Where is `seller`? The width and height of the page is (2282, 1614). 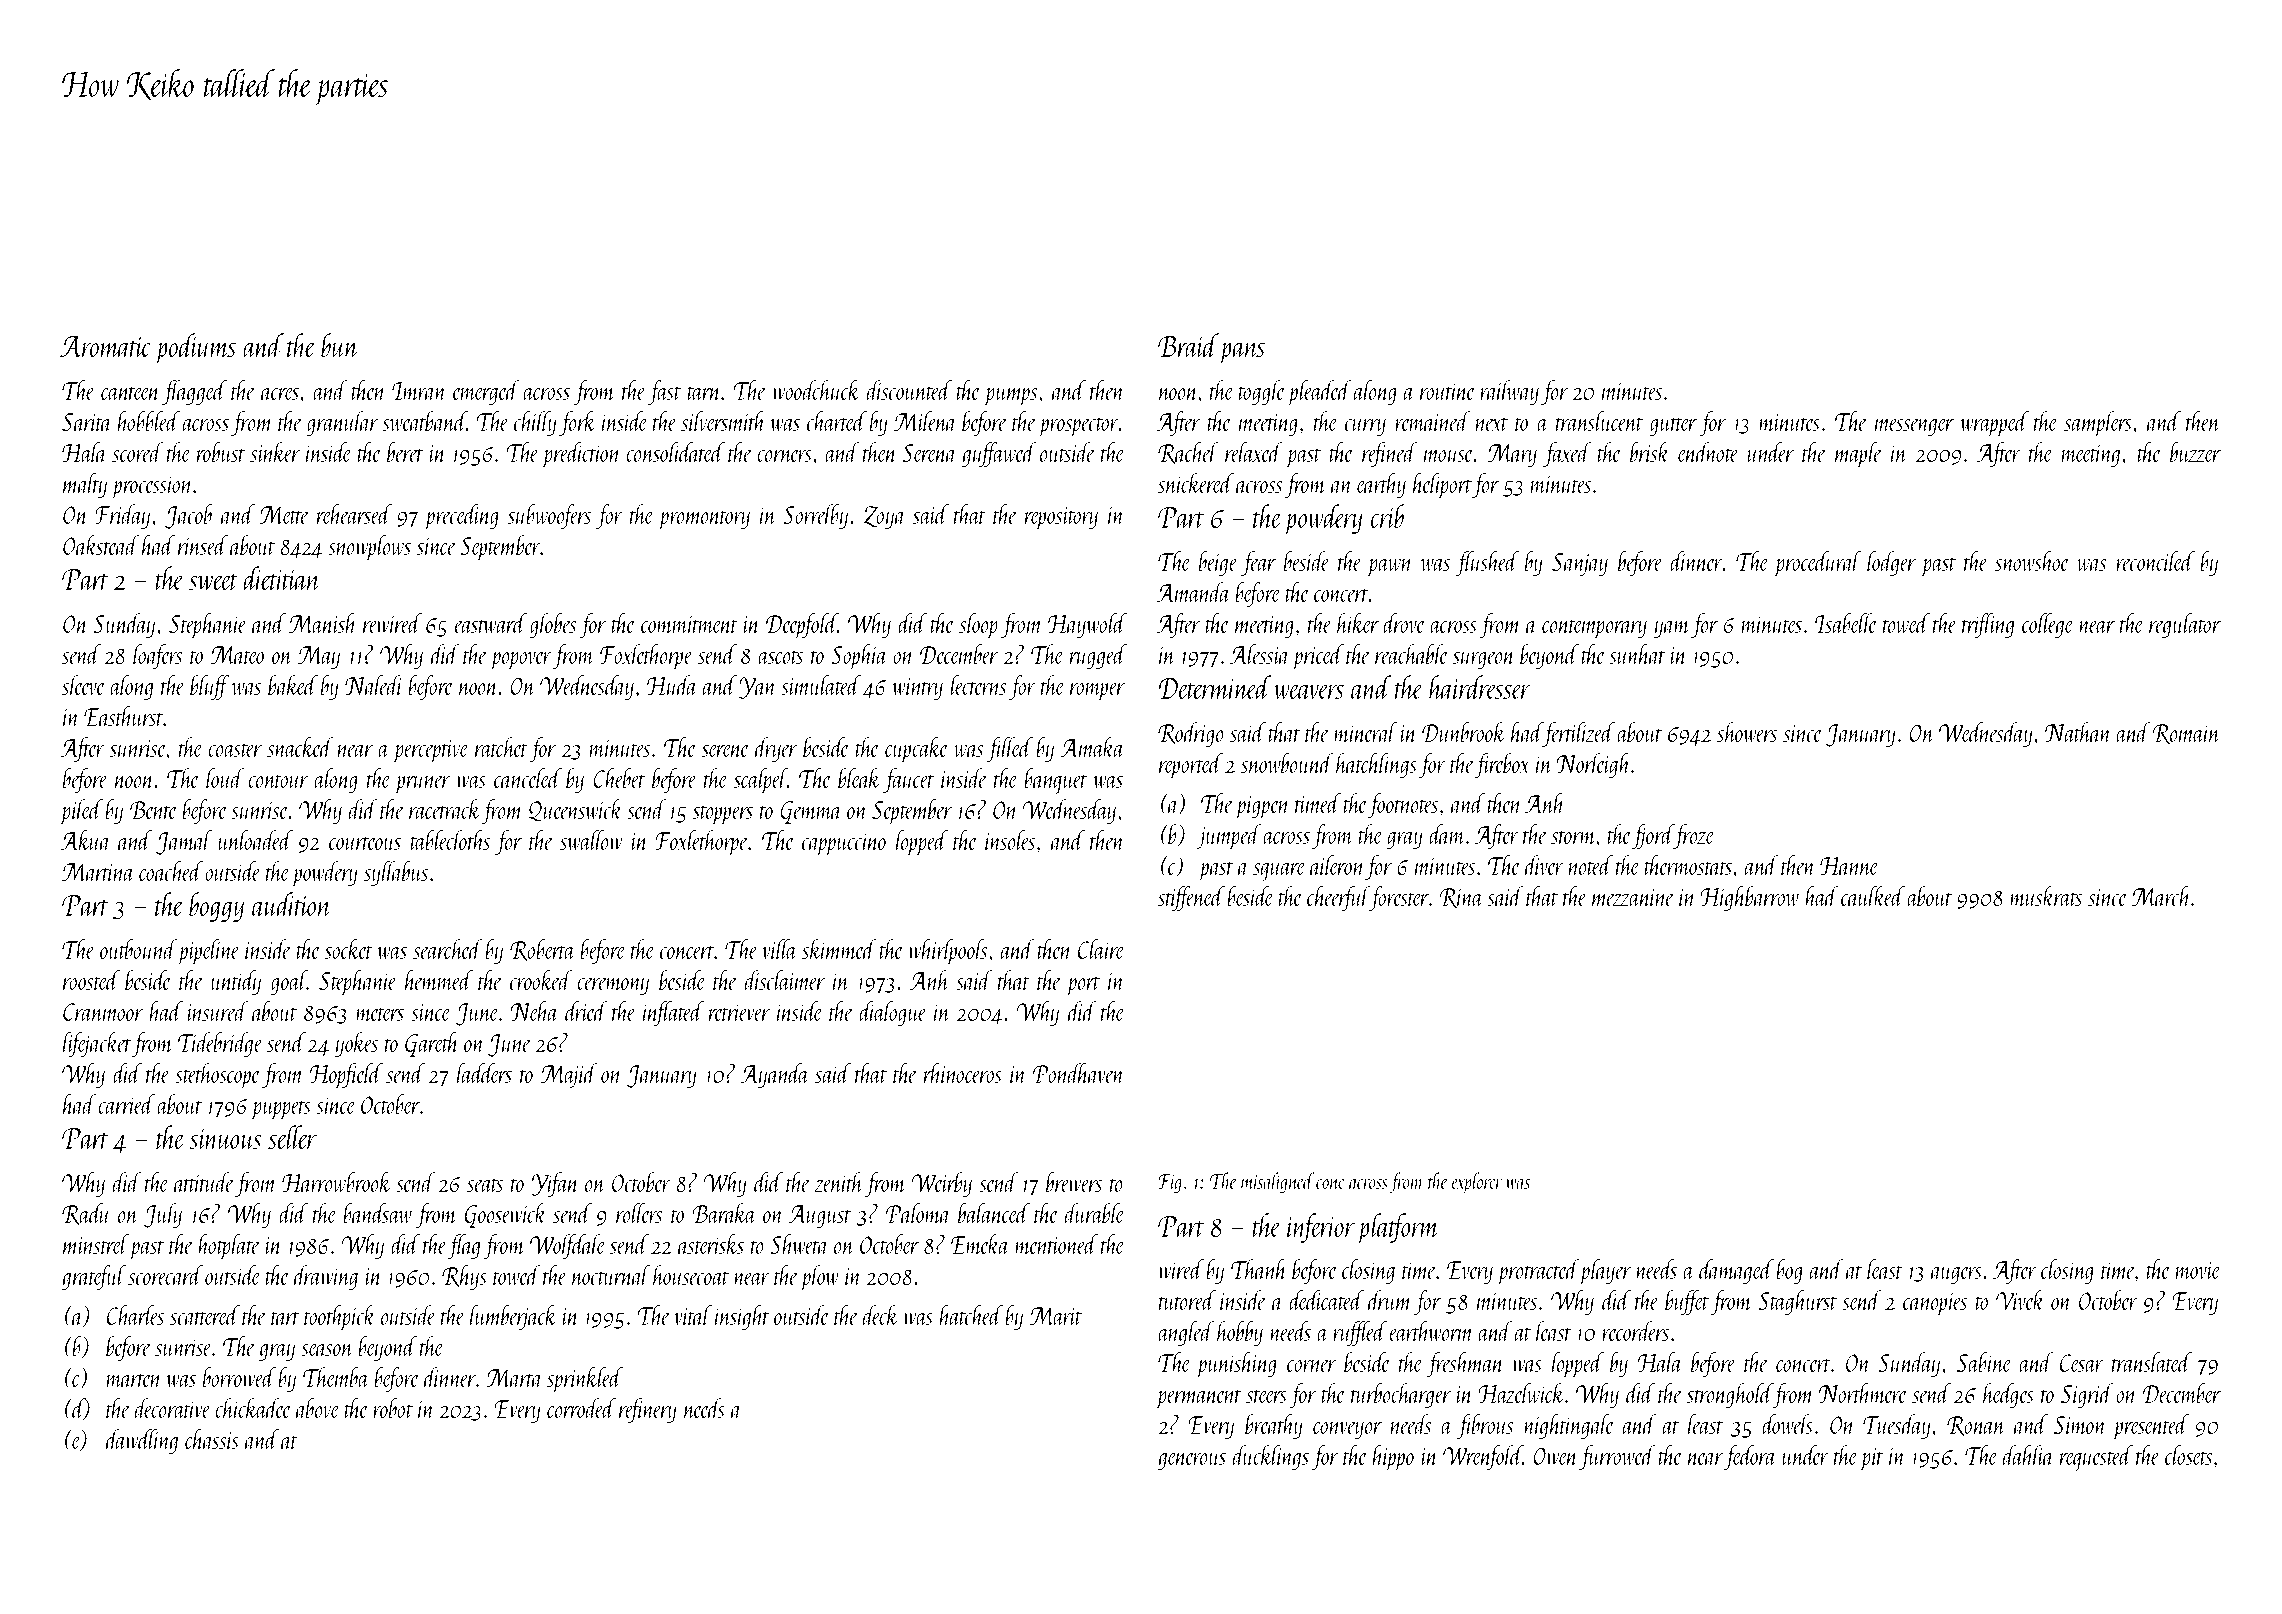
seller is located at coordinates (292, 1137).
